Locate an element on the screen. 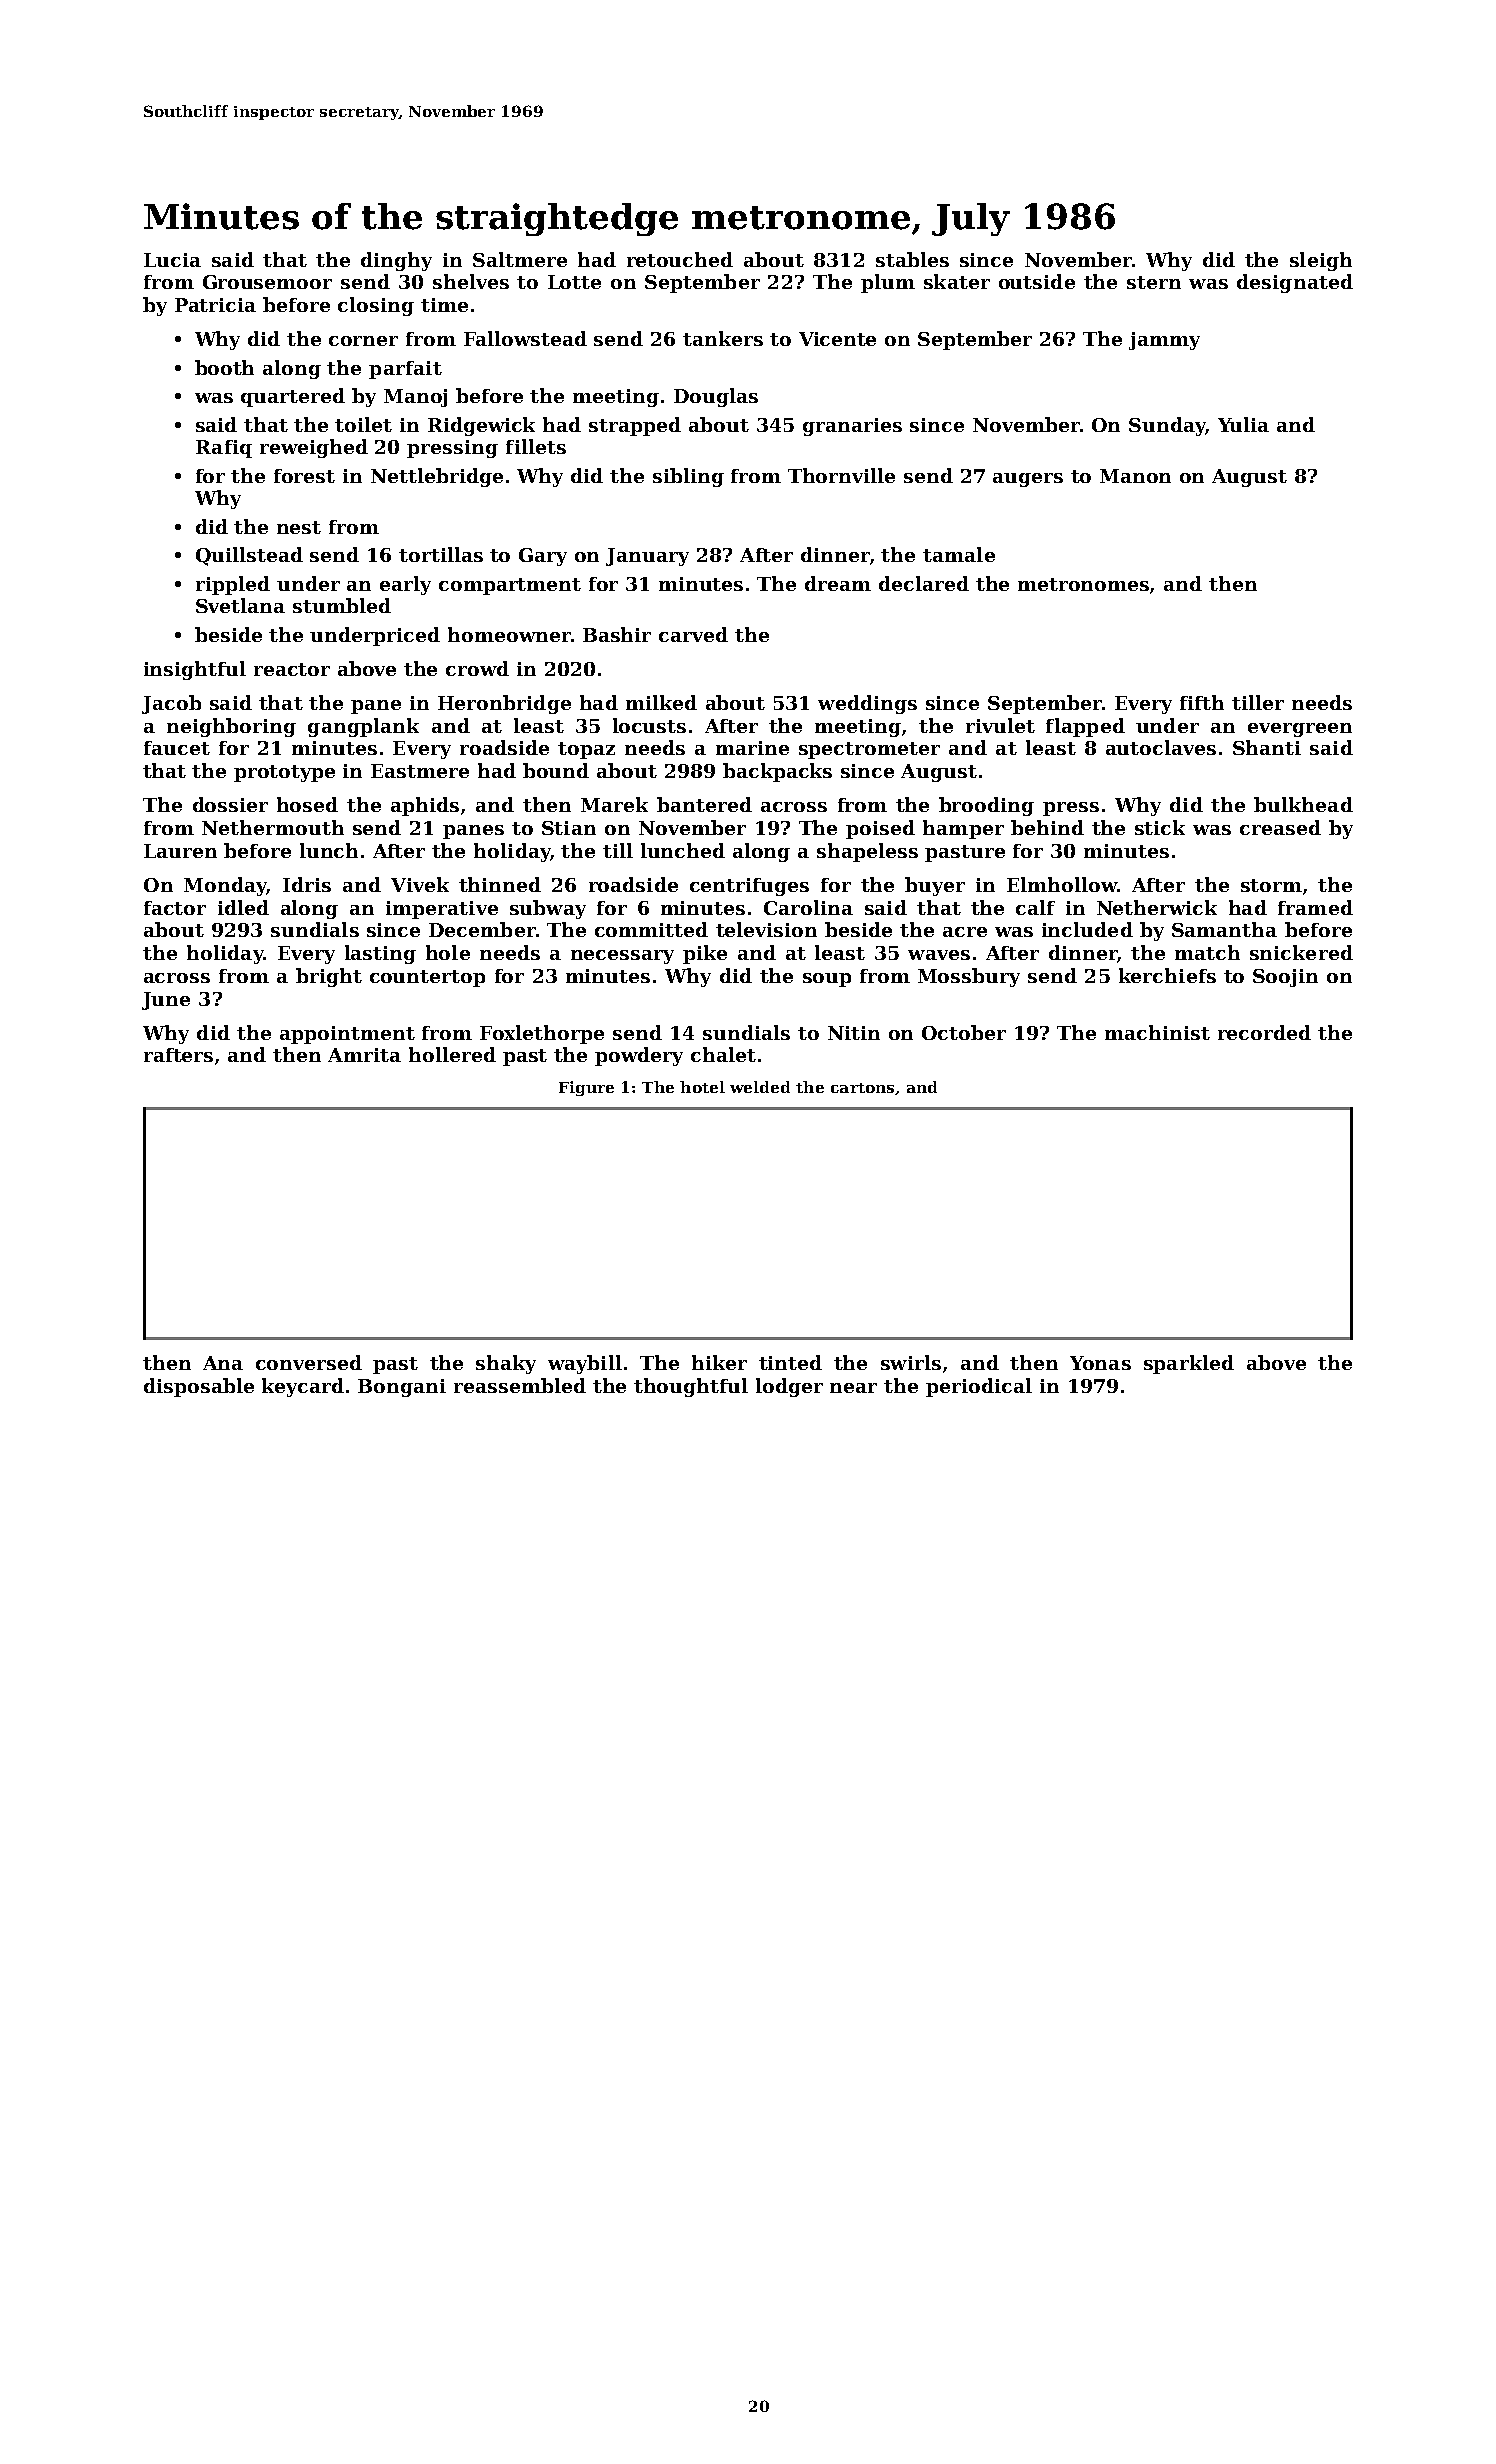 Image resolution: width=1496 pixels, height=2464 pixels. recorded is located at coordinates (1264, 1032).
